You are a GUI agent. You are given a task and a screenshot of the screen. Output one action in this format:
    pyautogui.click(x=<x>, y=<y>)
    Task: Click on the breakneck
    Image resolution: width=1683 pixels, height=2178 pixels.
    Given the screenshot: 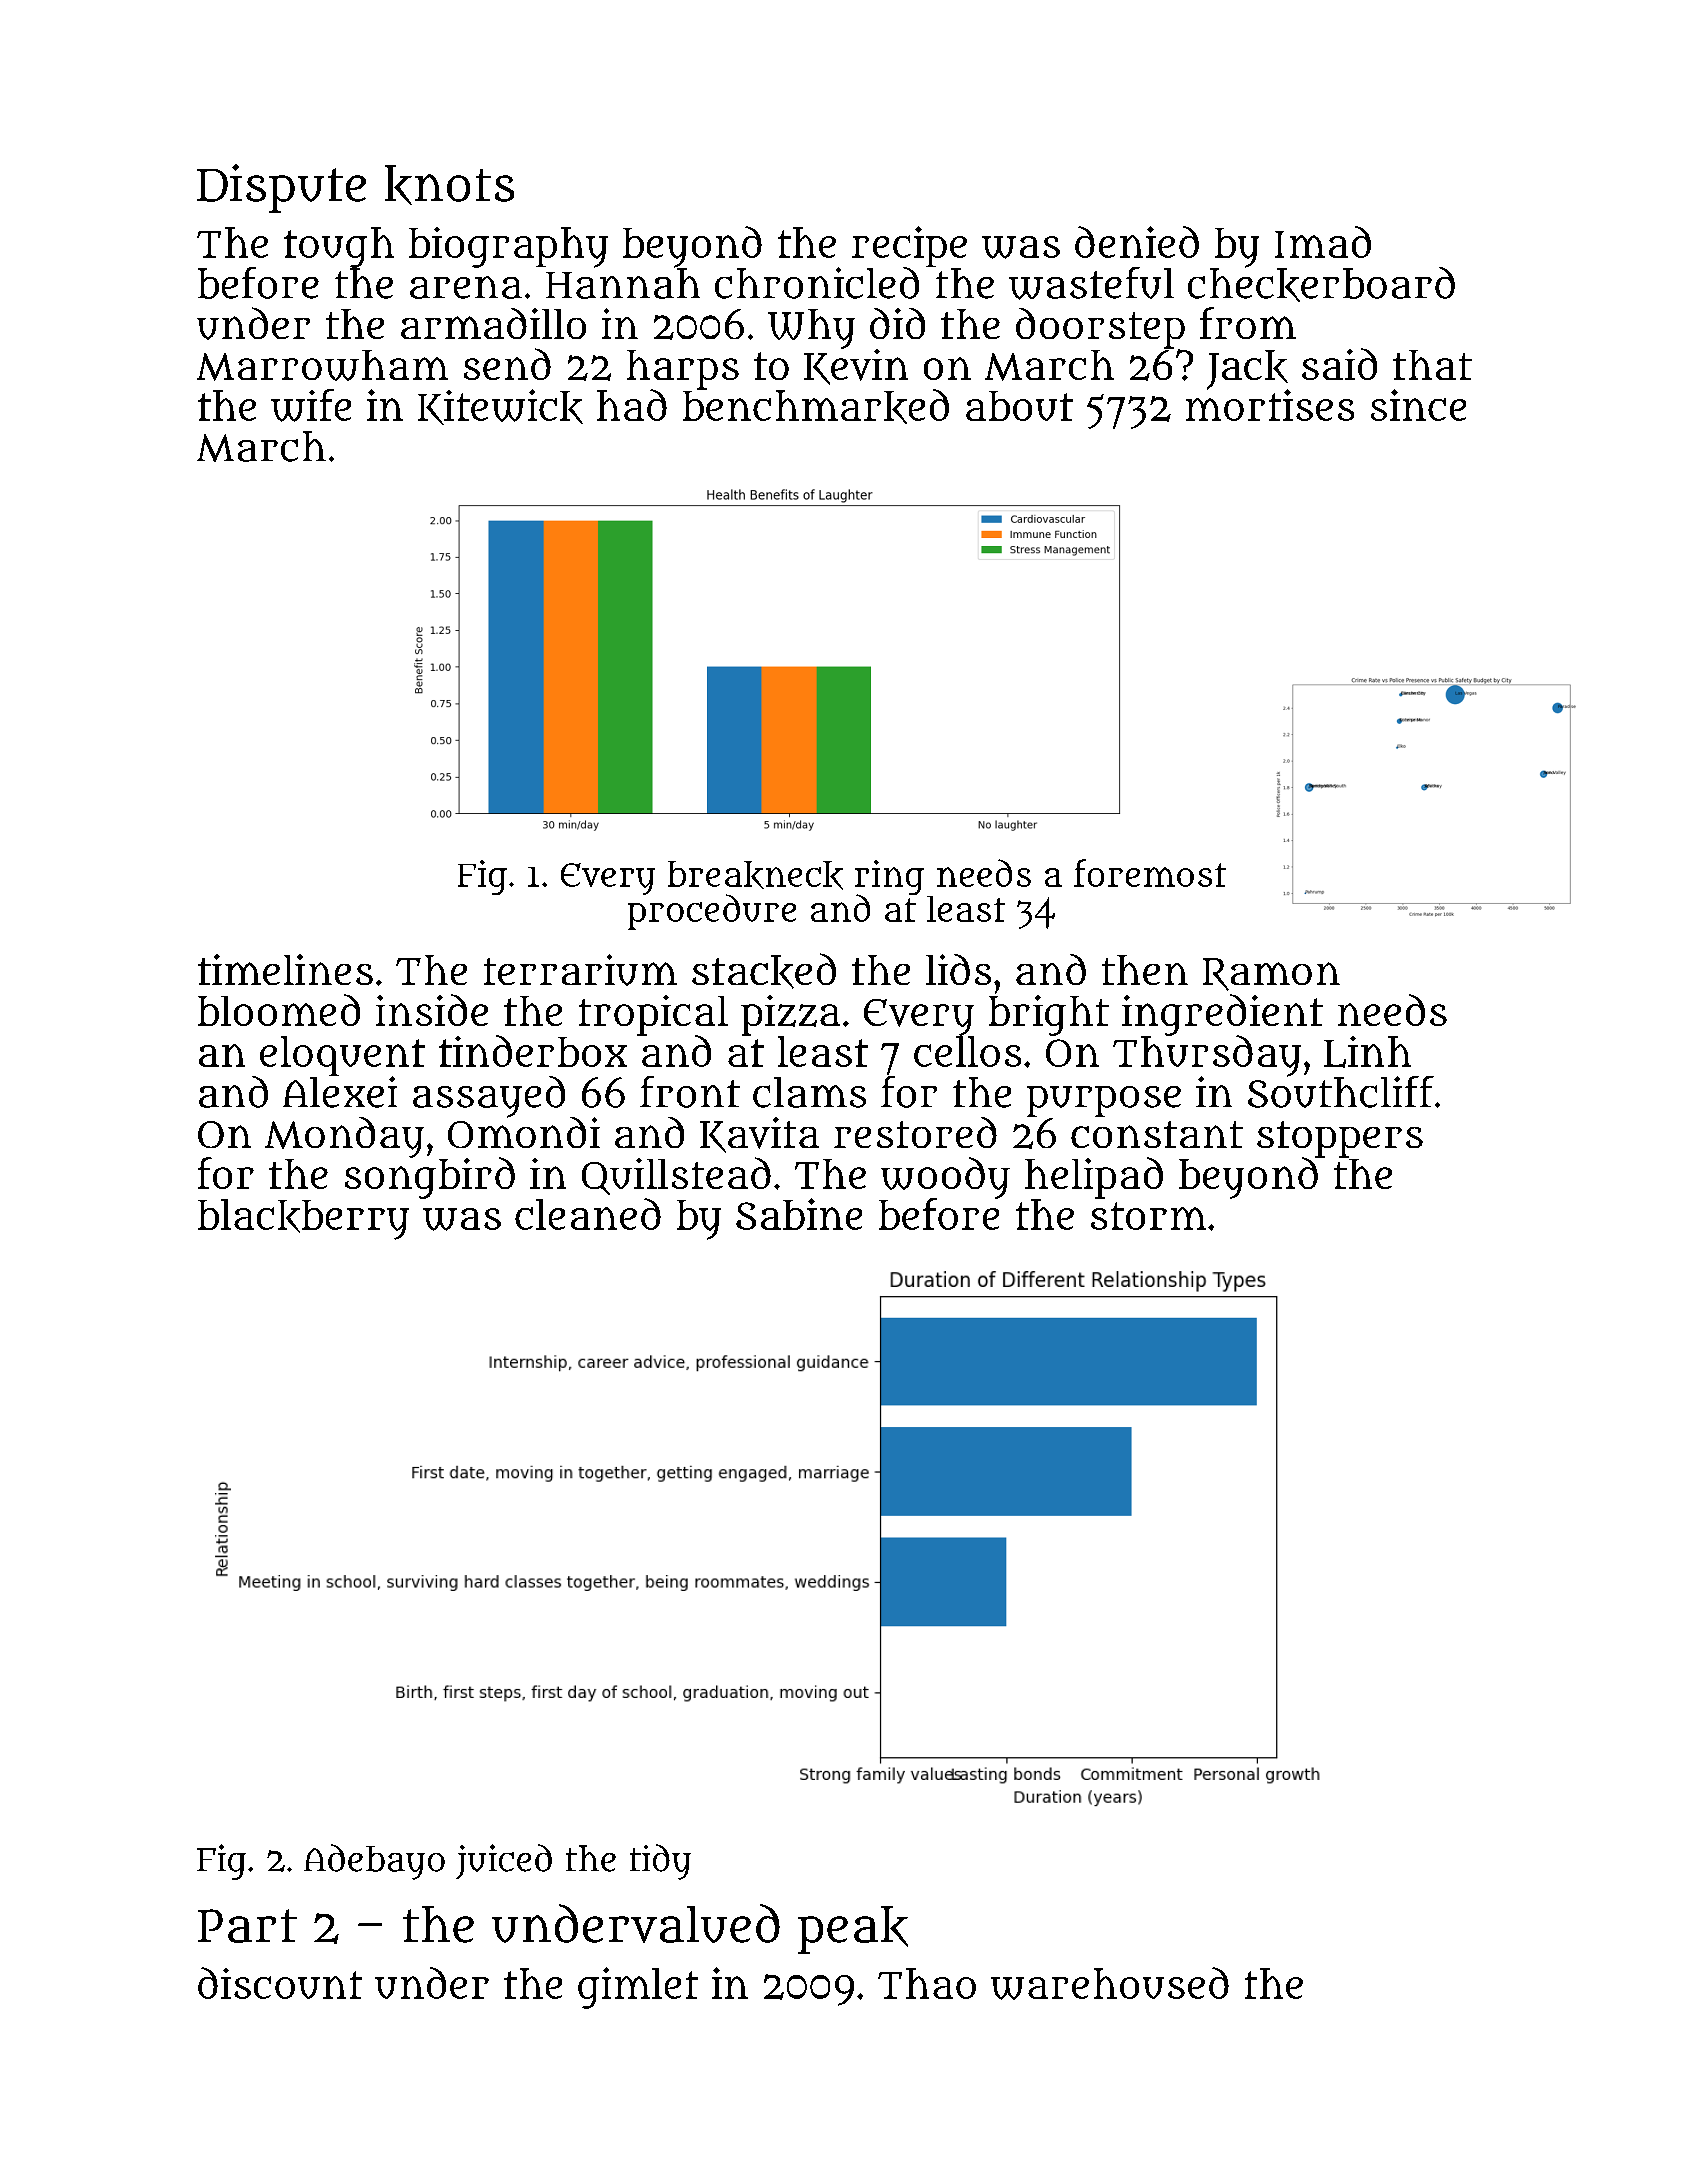 What is the action you would take?
    pyautogui.click(x=755, y=875)
